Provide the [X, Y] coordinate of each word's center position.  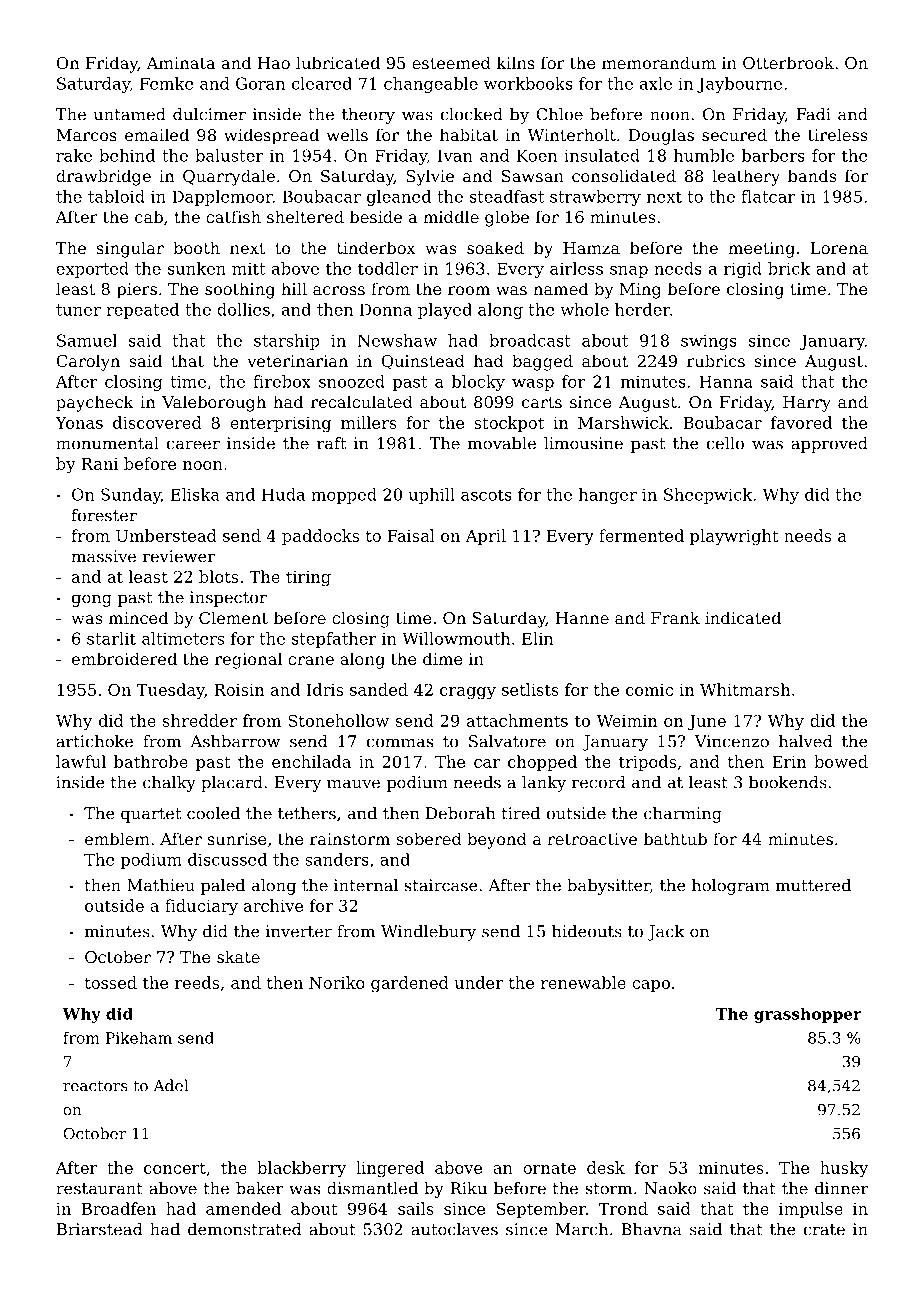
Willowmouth [456, 638]
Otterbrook [788, 62]
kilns [516, 62]
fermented [641, 535]
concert [175, 1168]
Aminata [180, 63]
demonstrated [245, 1229]
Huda [283, 494]
